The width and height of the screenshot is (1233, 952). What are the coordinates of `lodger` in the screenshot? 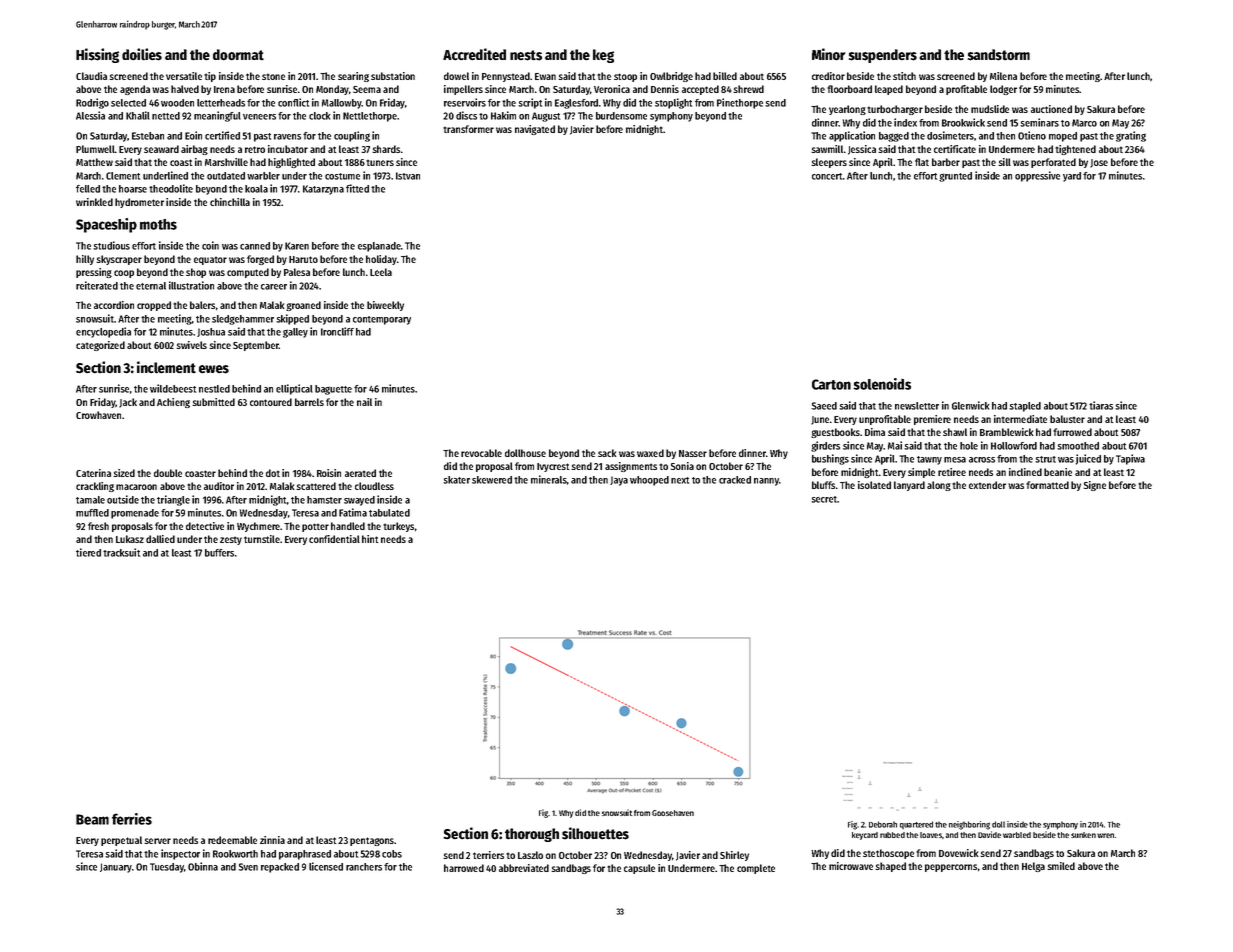 It's located at (1003, 90).
